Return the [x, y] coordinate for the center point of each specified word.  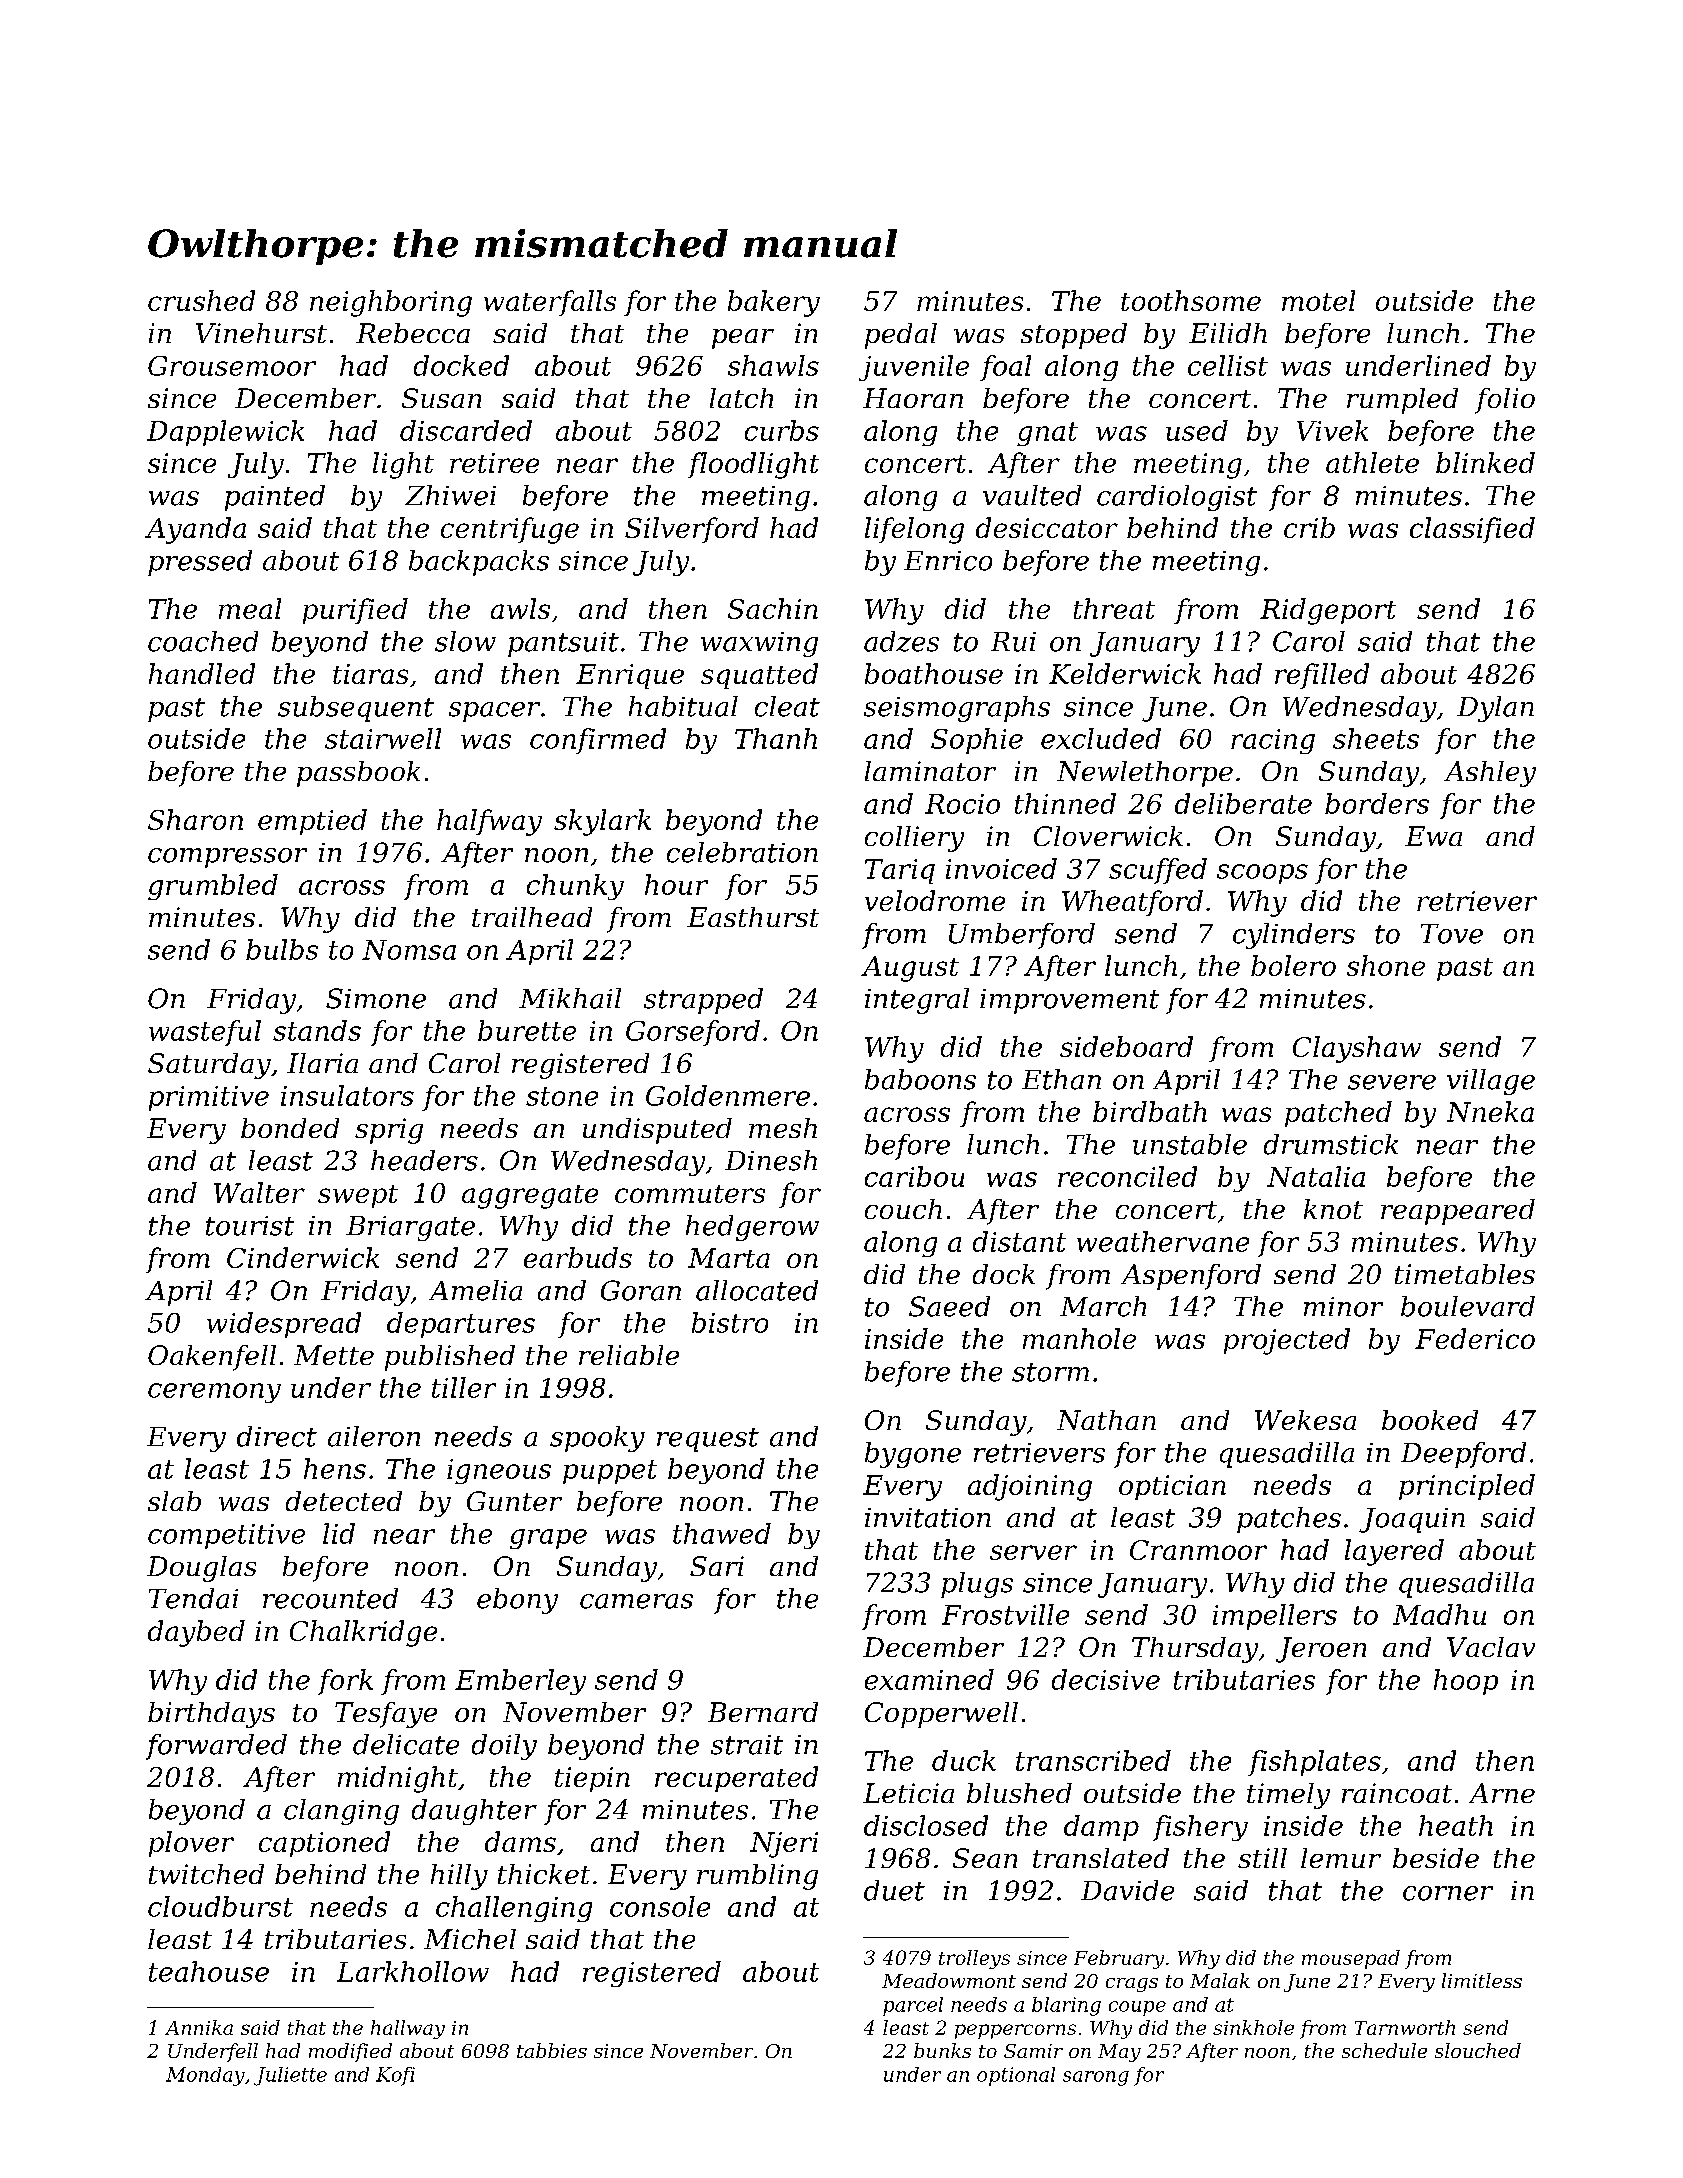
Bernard [763, 1712]
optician [1172, 1487]
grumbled [213, 887]
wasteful [205, 1033]
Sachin [773, 608]
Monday [205, 2076]
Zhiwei [450, 495]
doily [504, 1747]
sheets [1376, 738]
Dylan [1495, 709]
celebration [742, 852]
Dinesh [771, 1160]
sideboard [1126, 1046]
